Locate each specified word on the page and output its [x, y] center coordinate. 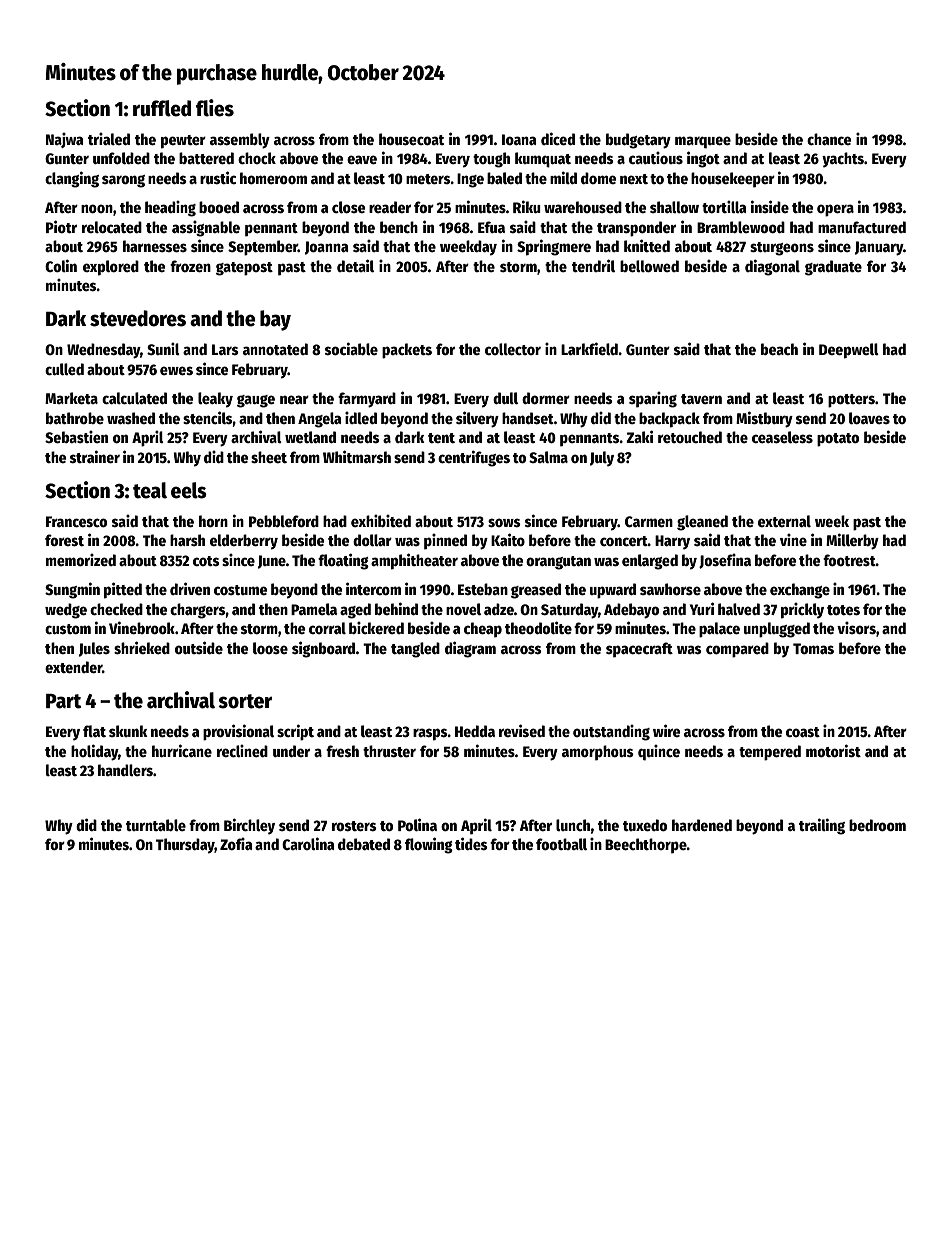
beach [779, 349]
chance [829, 139]
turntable [156, 825]
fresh [342, 751]
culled [64, 369]
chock [257, 158]
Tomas [813, 648]
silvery [477, 419]
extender [73, 667]
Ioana [519, 139]
